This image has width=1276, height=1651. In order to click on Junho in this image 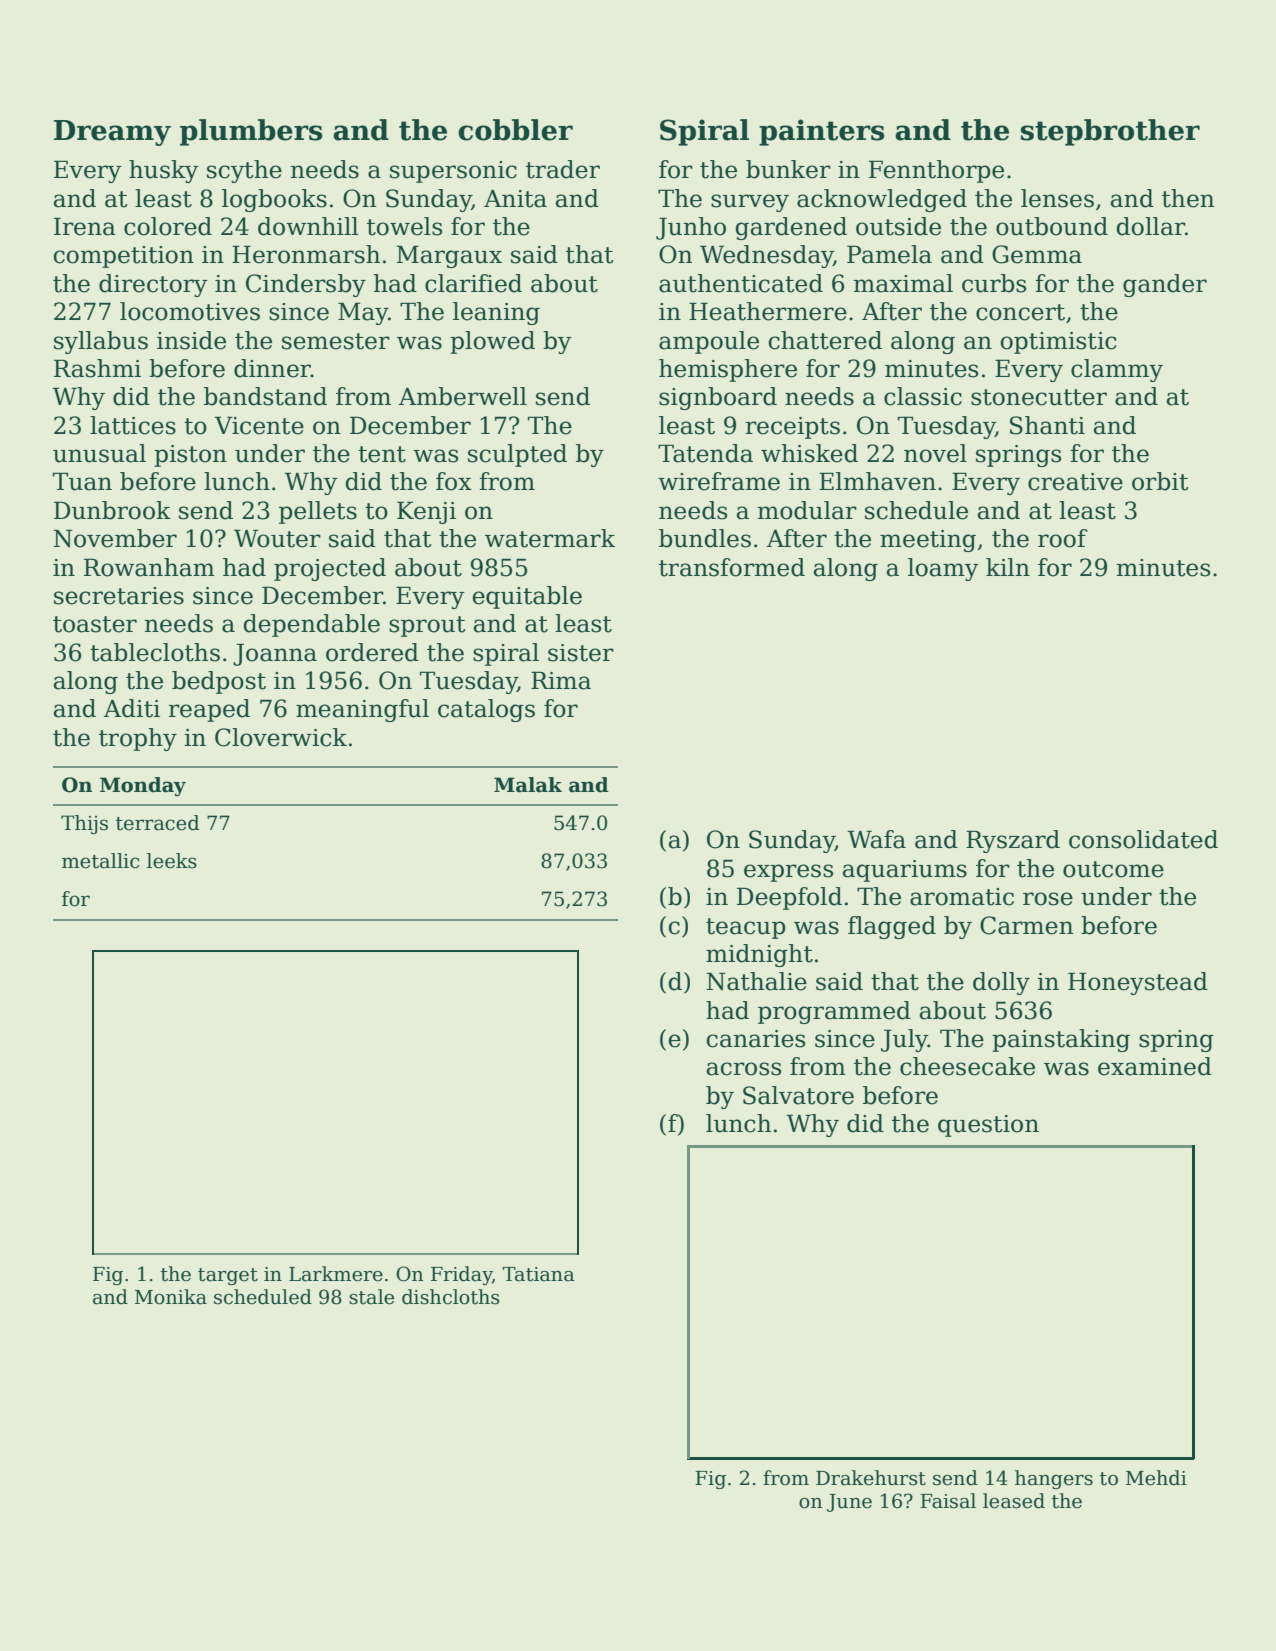, I will do `click(691, 228)`.
